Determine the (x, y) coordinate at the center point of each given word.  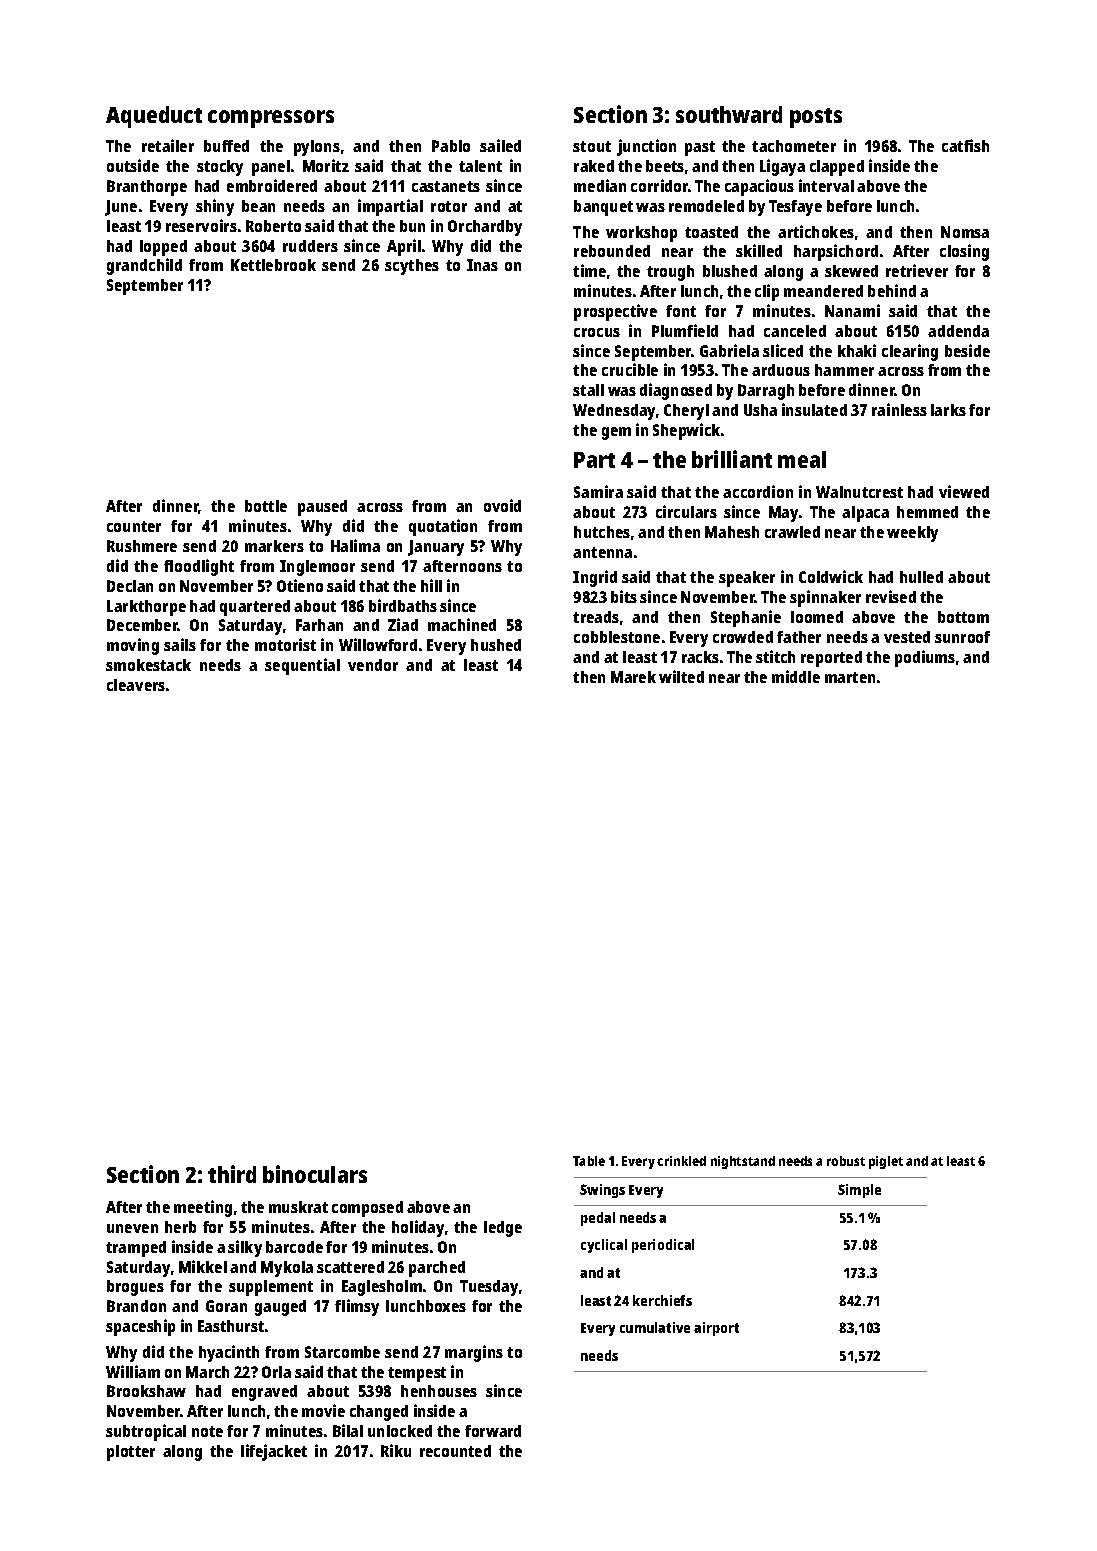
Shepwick (686, 431)
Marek (633, 677)
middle (796, 676)
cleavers (136, 685)
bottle (266, 506)
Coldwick (831, 576)
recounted (455, 1451)
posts (816, 118)
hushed (496, 645)
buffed (226, 146)
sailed (500, 145)
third (232, 1174)
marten (850, 677)
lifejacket (274, 1452)
